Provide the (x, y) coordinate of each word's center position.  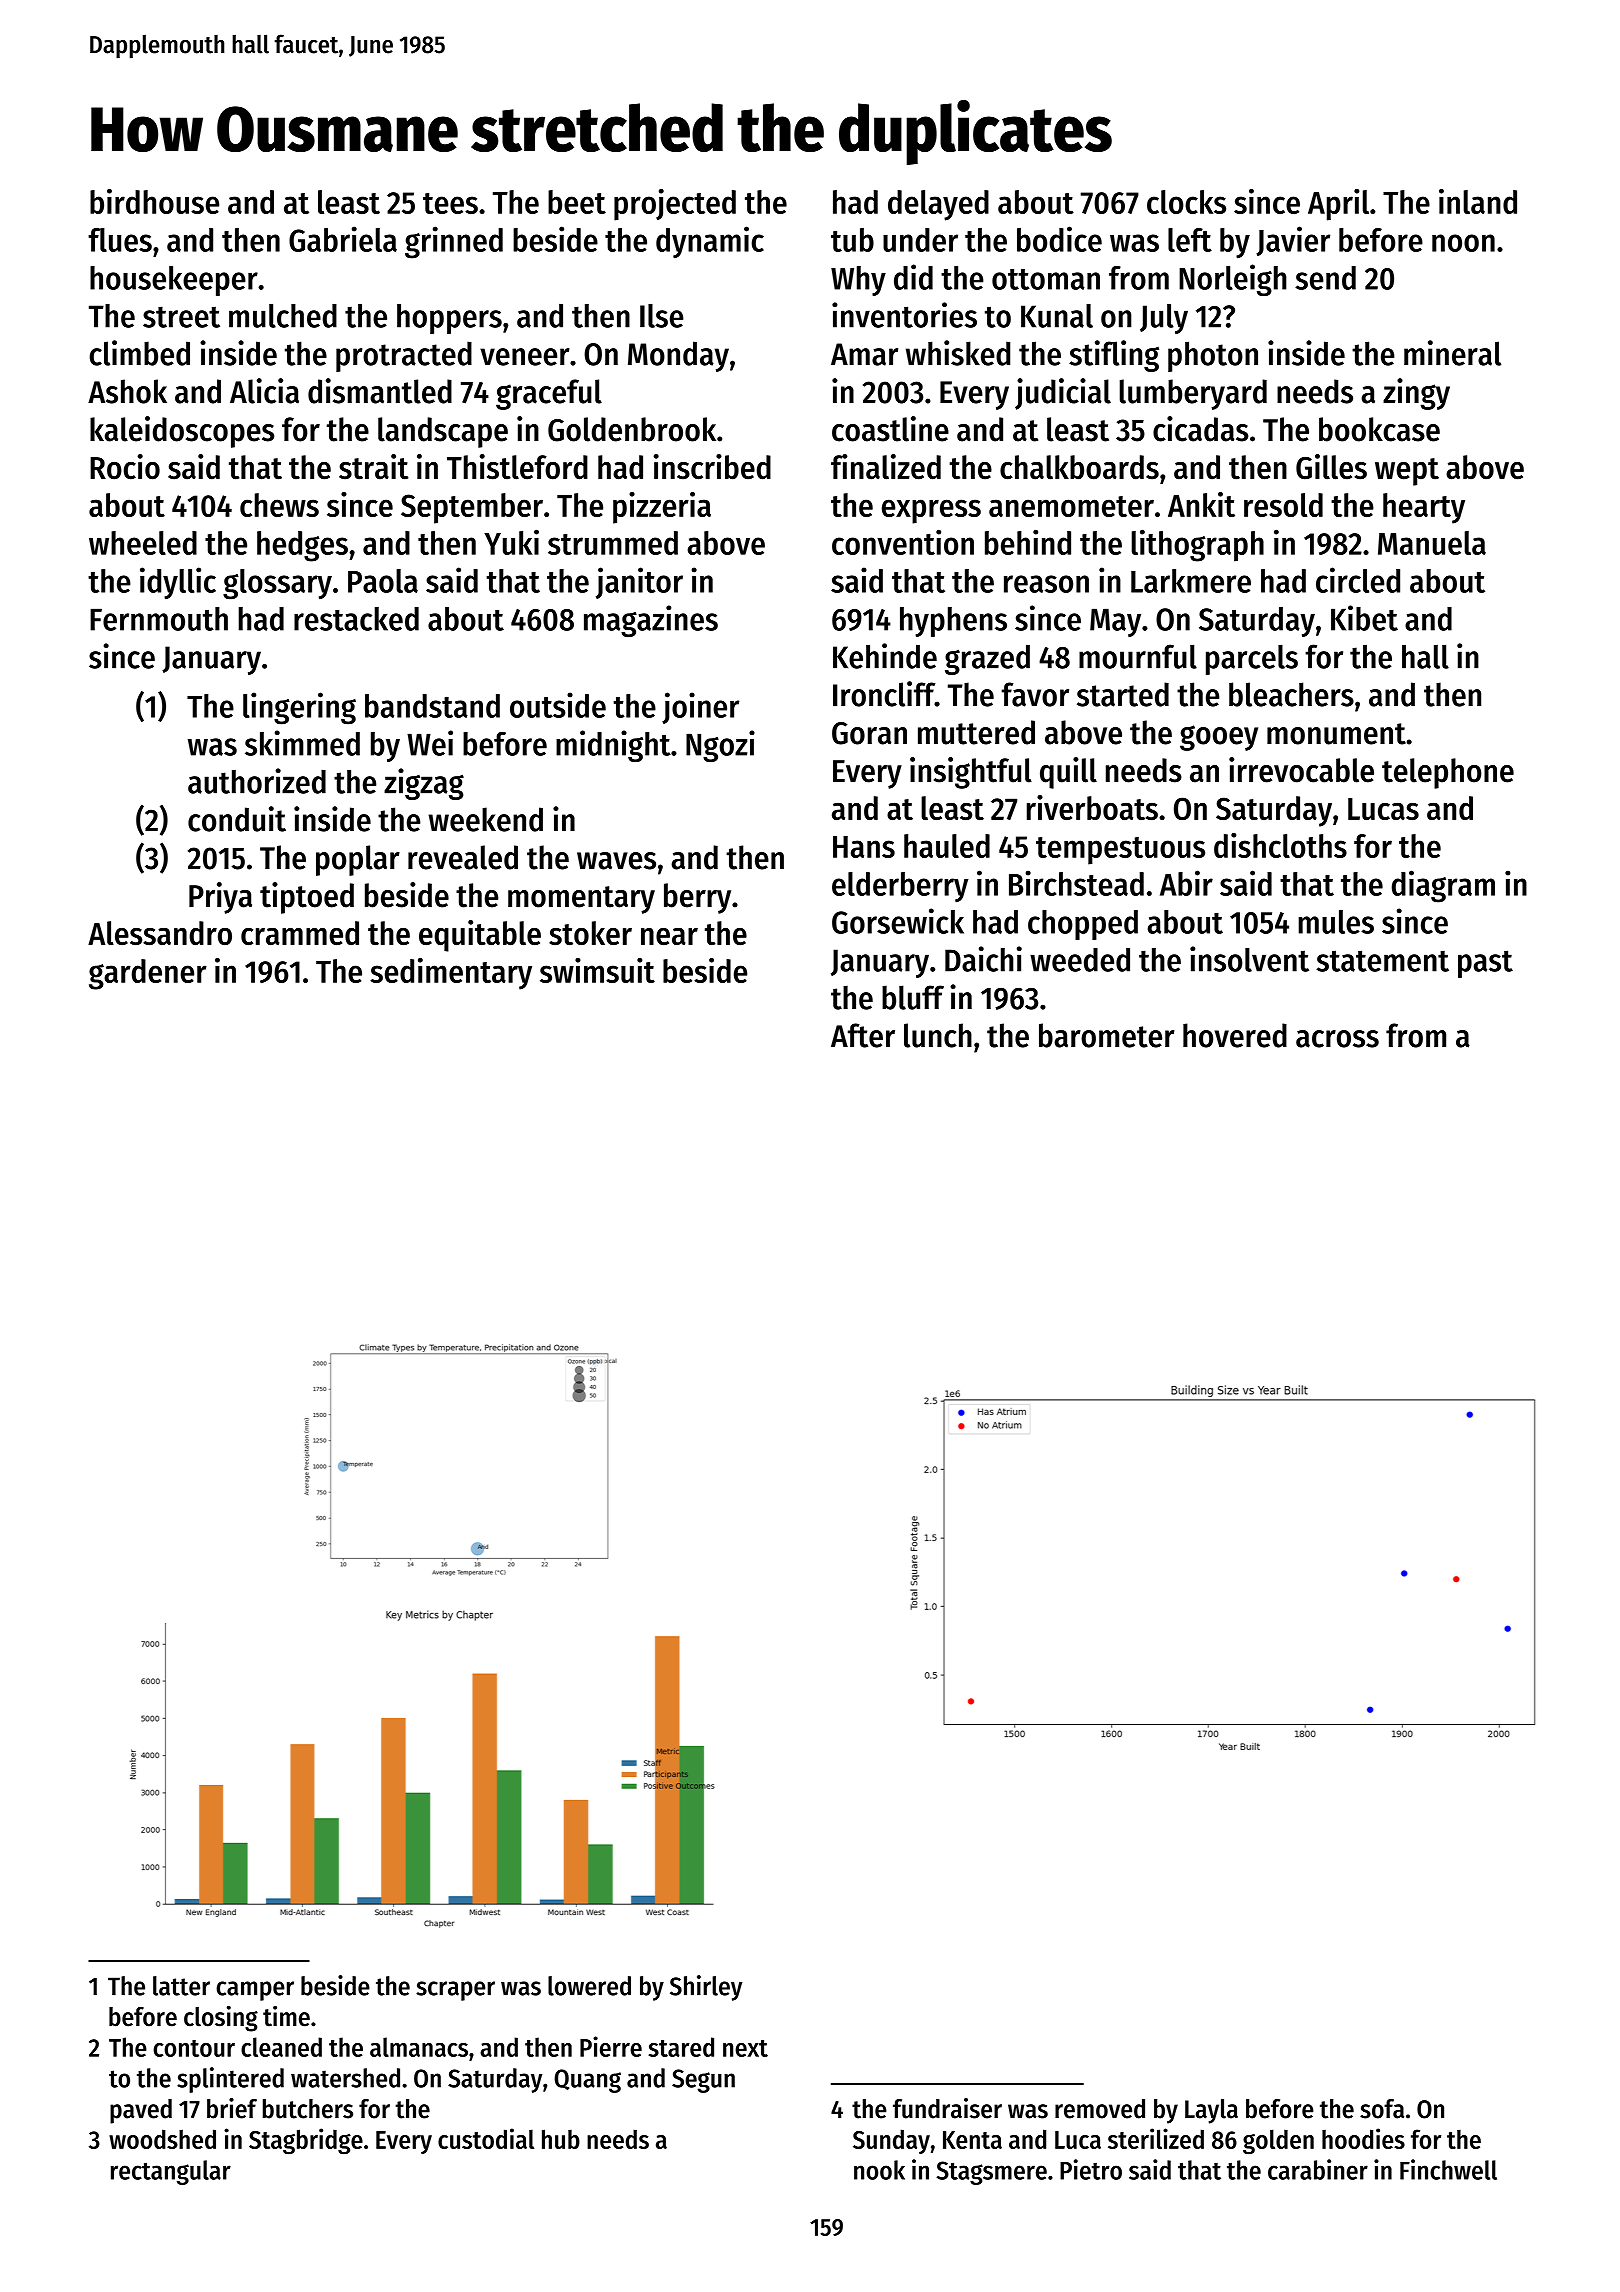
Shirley (706, 1988)
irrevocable (1301, 770)
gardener (148, 974)
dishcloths (1280, 845)
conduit (237, 819)
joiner (700, 708)
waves (616, 861)
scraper (455, 1991)
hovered (1235, 1035)
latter (181, 1986)
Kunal (1057, 316)
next (745, 2048)
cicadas (1201, 429)
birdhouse (154, 201)
